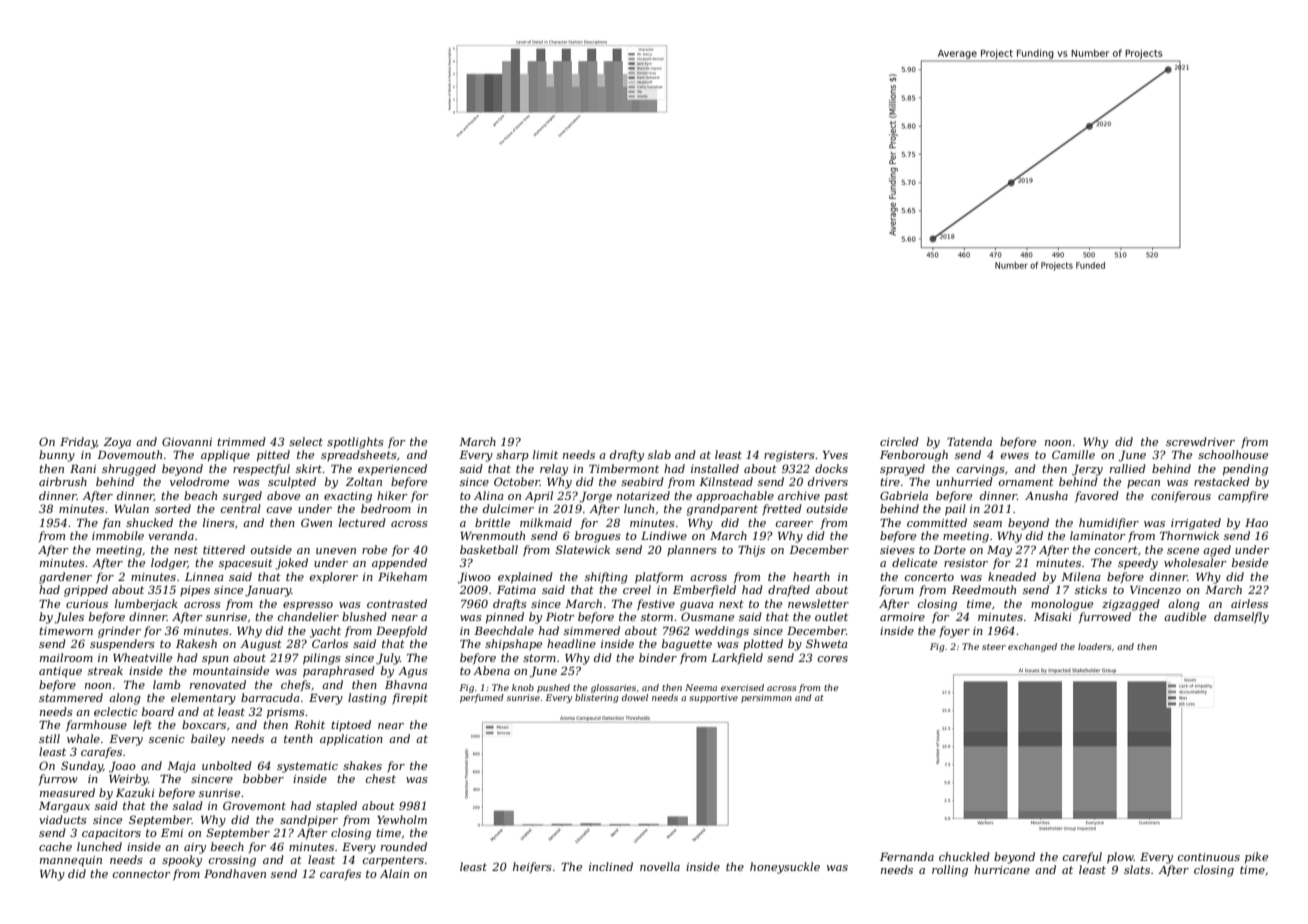 The image size is (1308, 924). I want to click on supportive, so click(713, 698).
